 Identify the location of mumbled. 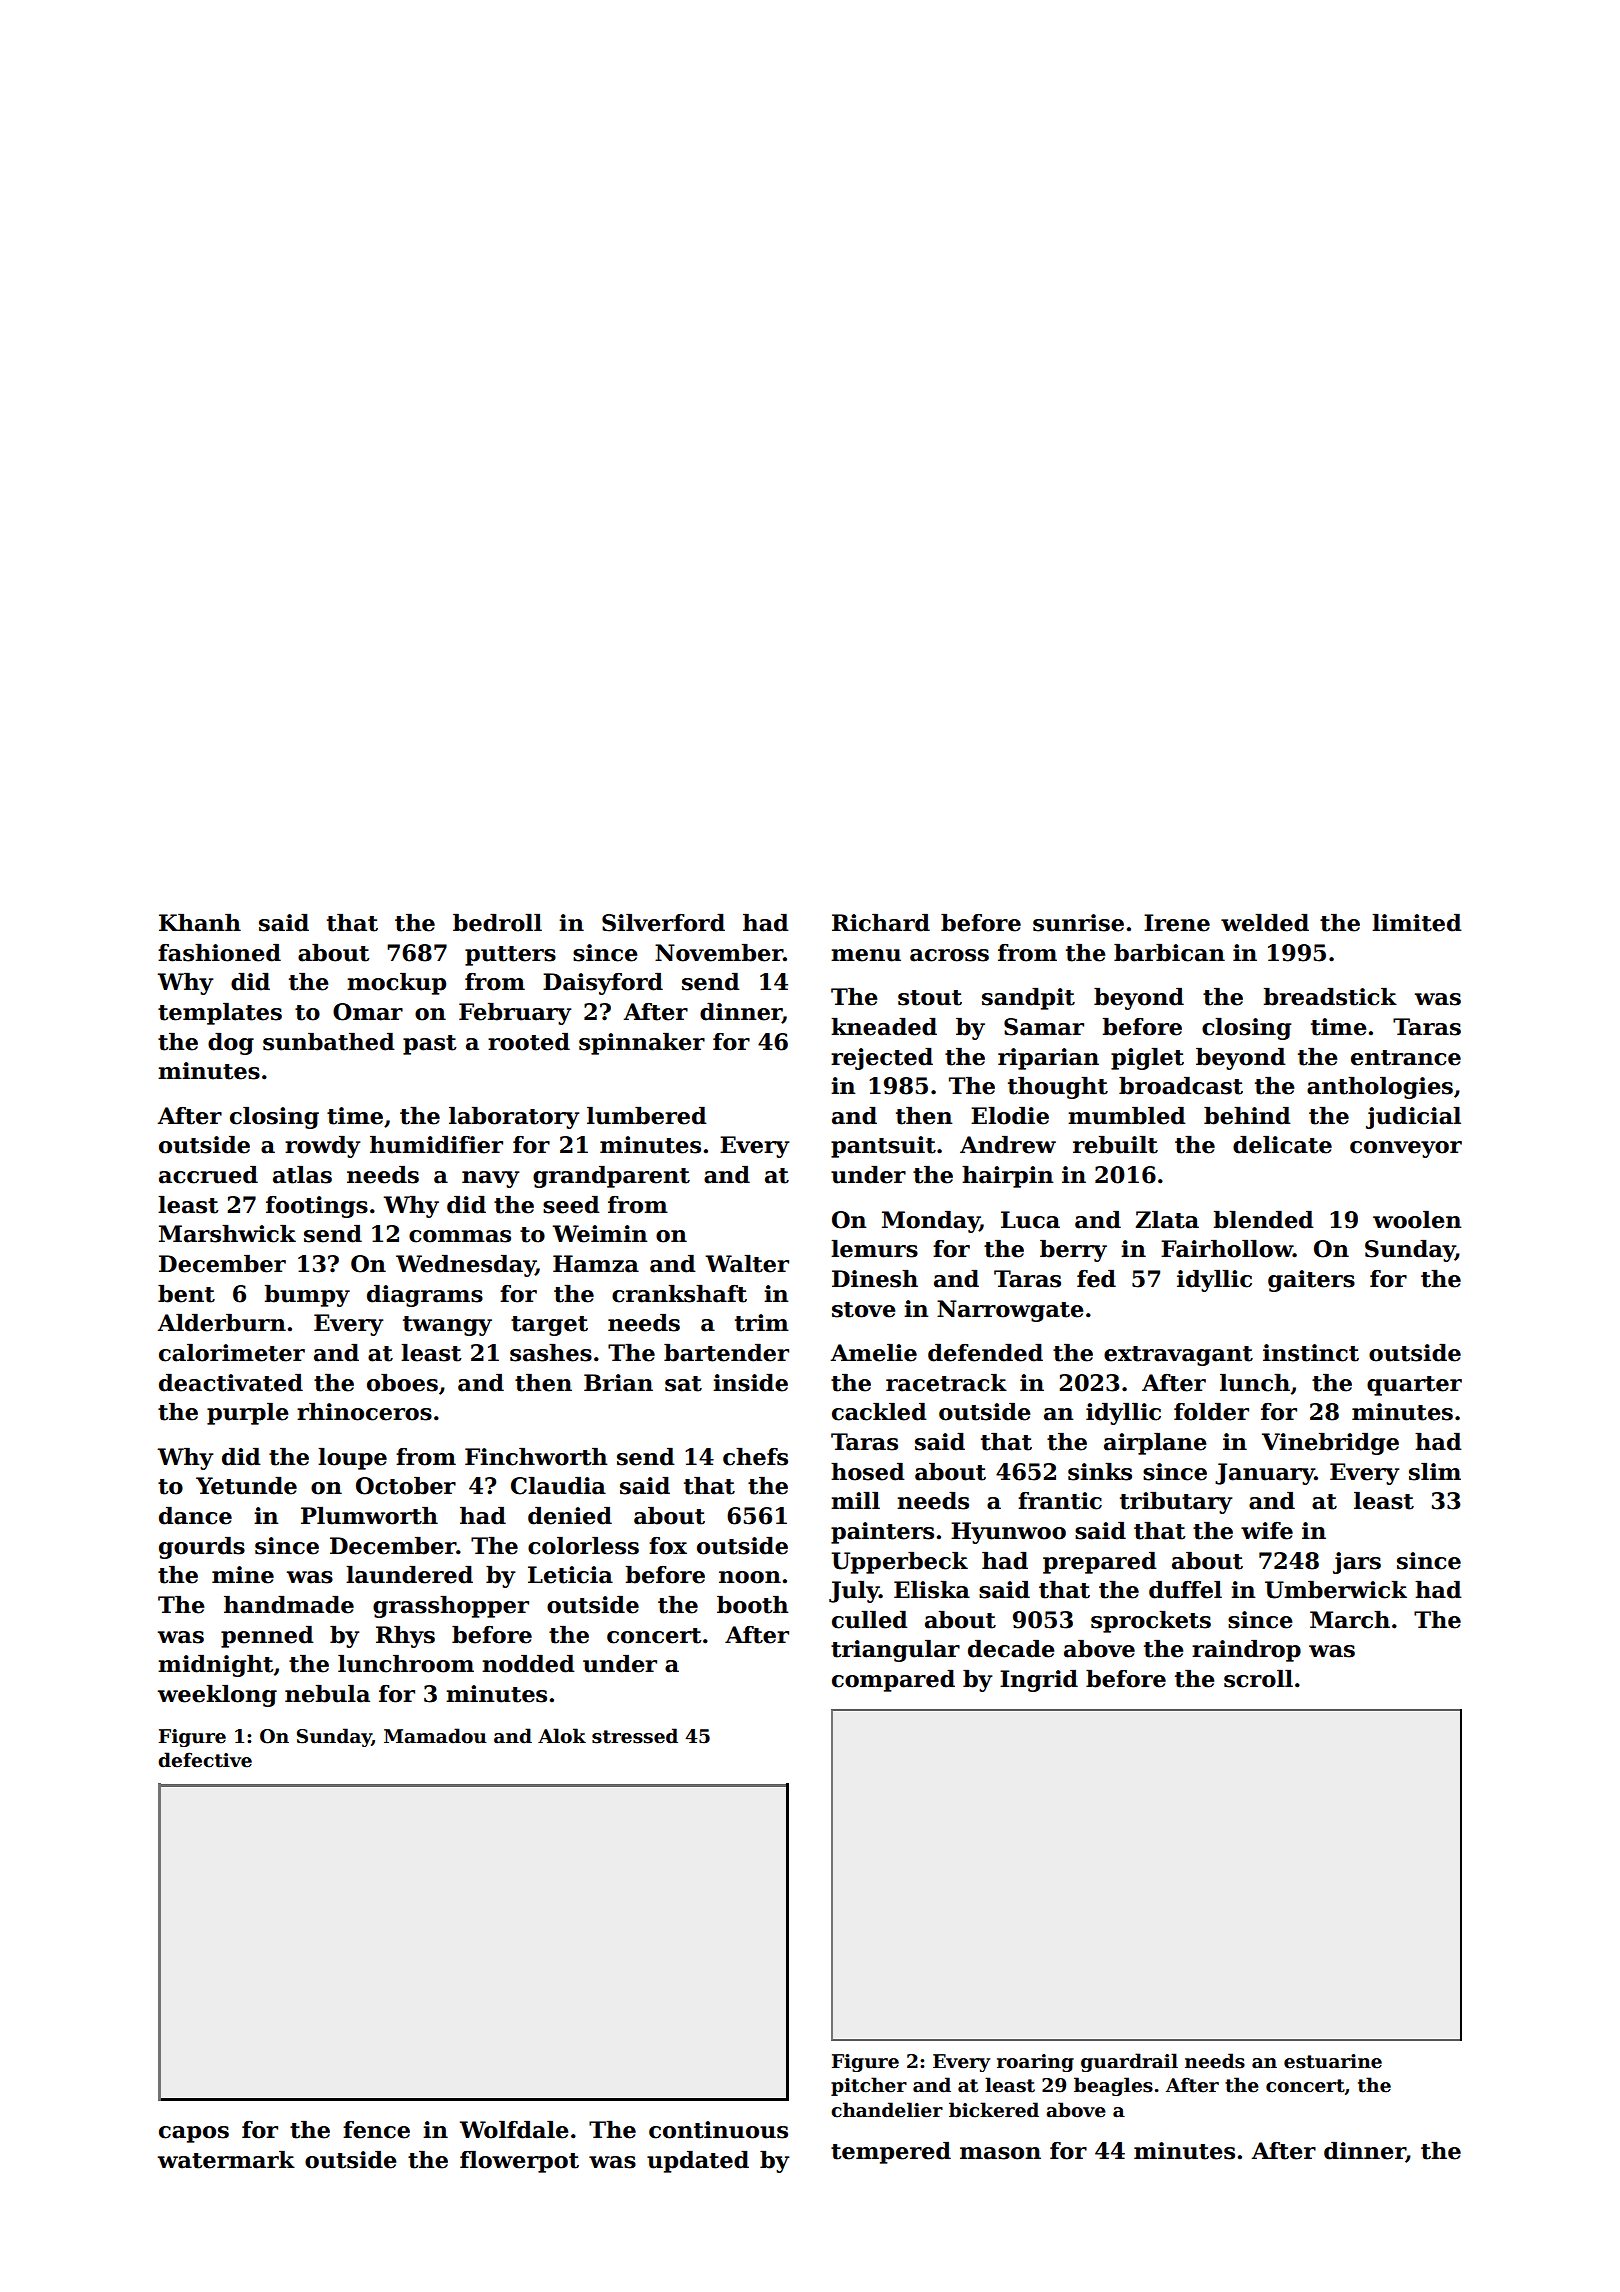
(1127, 1116).
